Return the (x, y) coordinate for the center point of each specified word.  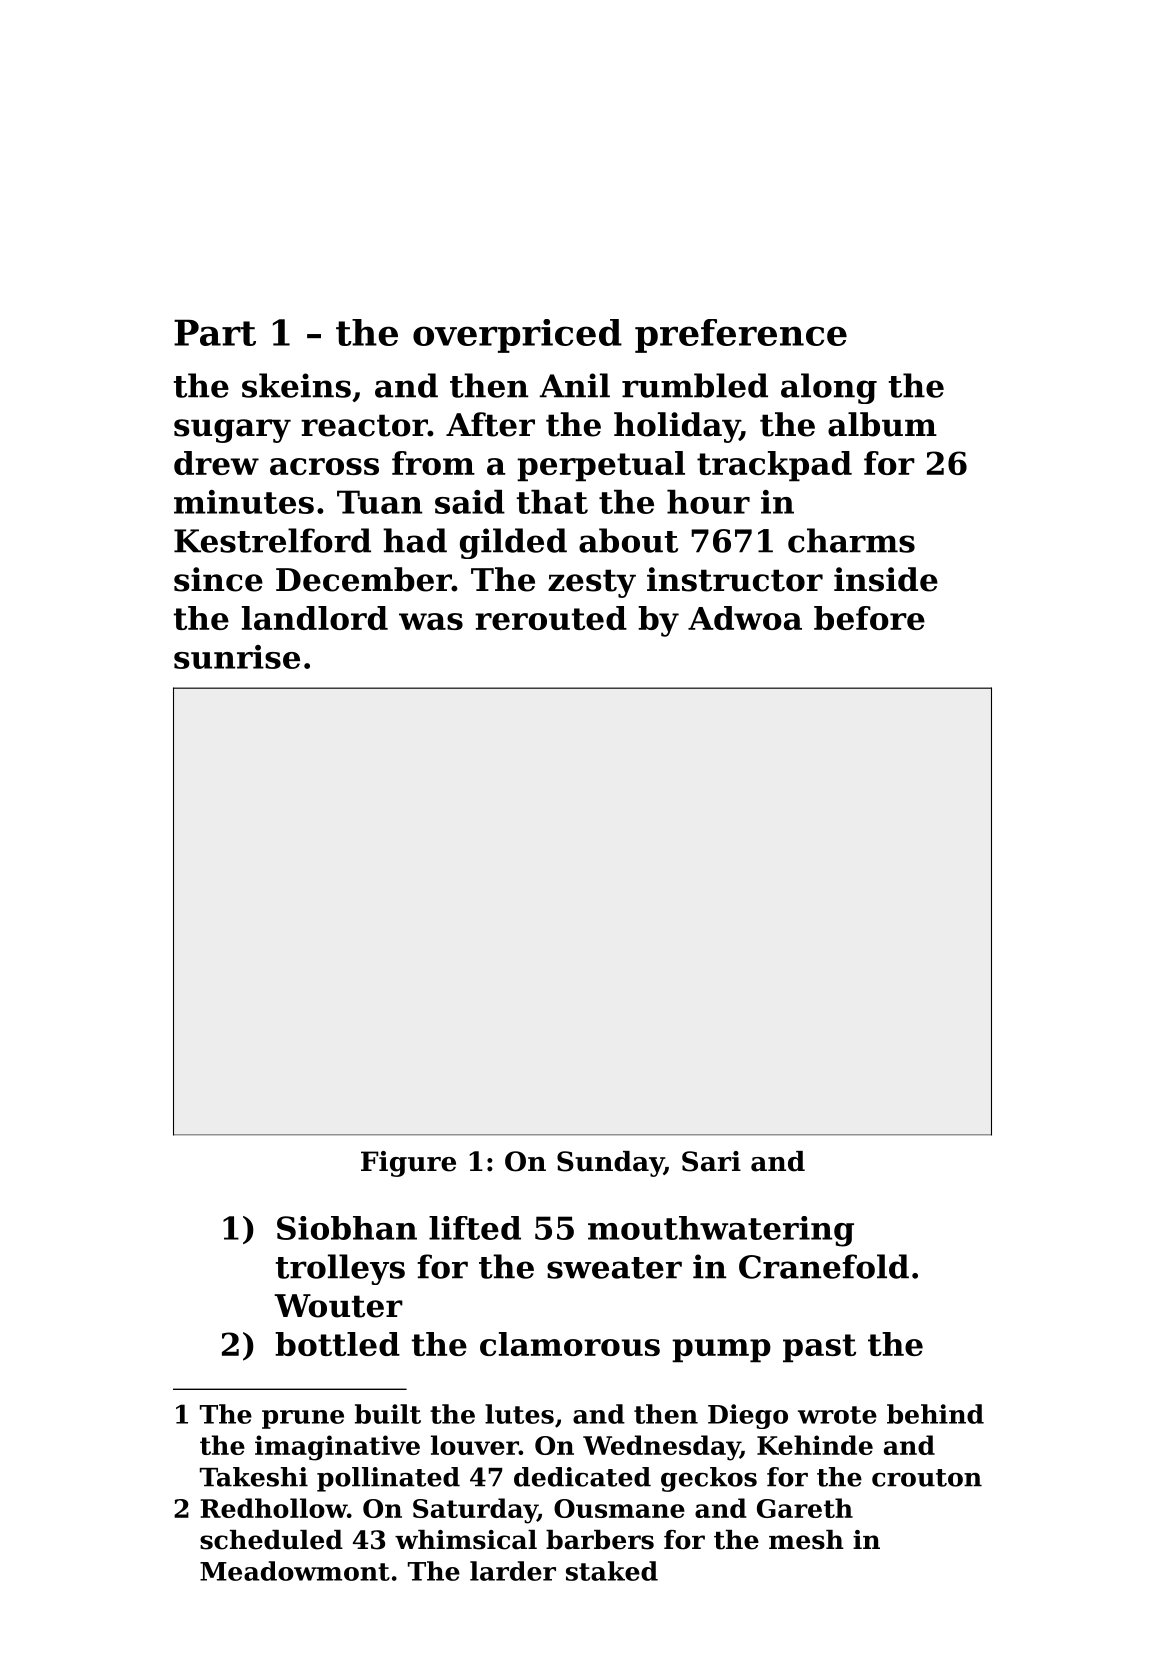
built (388, 1414)
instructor (735, 579)
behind (935, 1414)
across (324, 466)
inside (886, 579)
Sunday (610, 1164)
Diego (748, 1416)
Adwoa (745, 618)
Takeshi (254, 1477)
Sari (711, 1161)
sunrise (237, 657)
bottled (337, 1344)
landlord (315, 618)
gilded (513, 543)
